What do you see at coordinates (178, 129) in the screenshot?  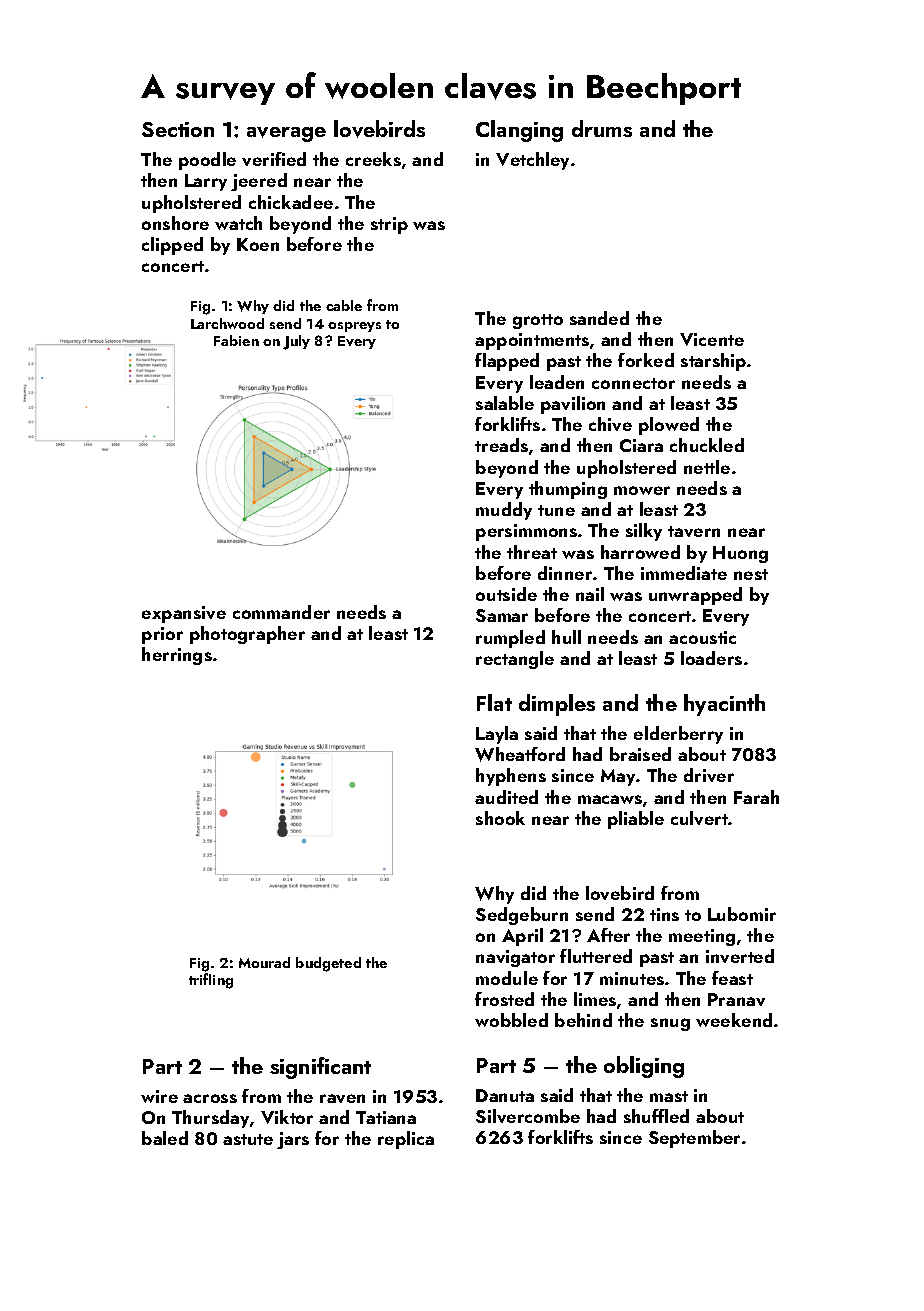 I see `Section` at bounding box center [178, 129].
